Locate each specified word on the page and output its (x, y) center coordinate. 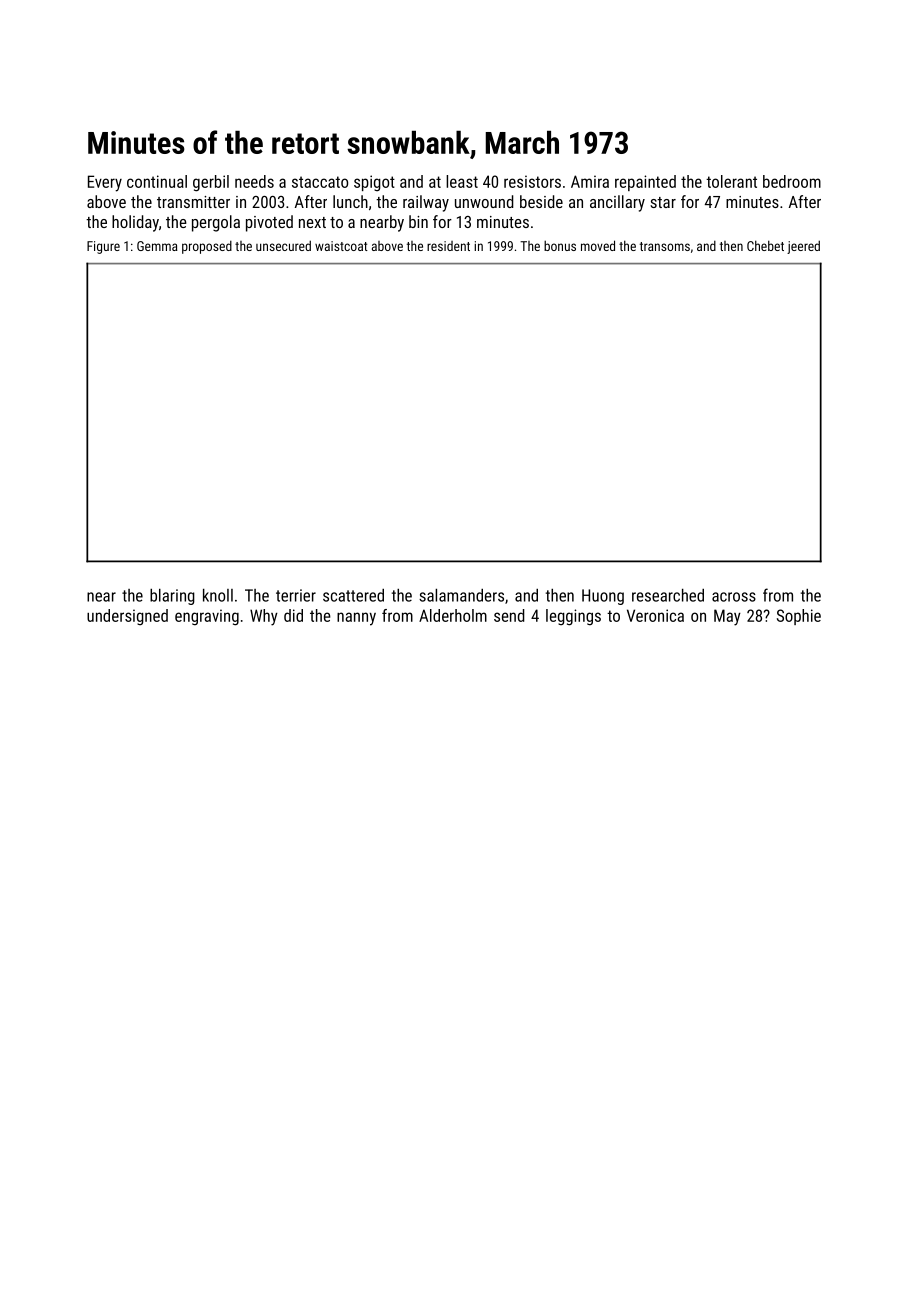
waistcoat (341, 246)
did (293, 615)
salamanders (461, 595)
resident (448, 246)
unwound (484, 201)
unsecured (283, 245)
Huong (603, 597)
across (734, 597)
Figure (103, 247)
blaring (172, 597)
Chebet (765, 245)
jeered (803, 247)
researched (668, 595)
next (312, 222)
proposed (207, 247)
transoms (665, 246)
